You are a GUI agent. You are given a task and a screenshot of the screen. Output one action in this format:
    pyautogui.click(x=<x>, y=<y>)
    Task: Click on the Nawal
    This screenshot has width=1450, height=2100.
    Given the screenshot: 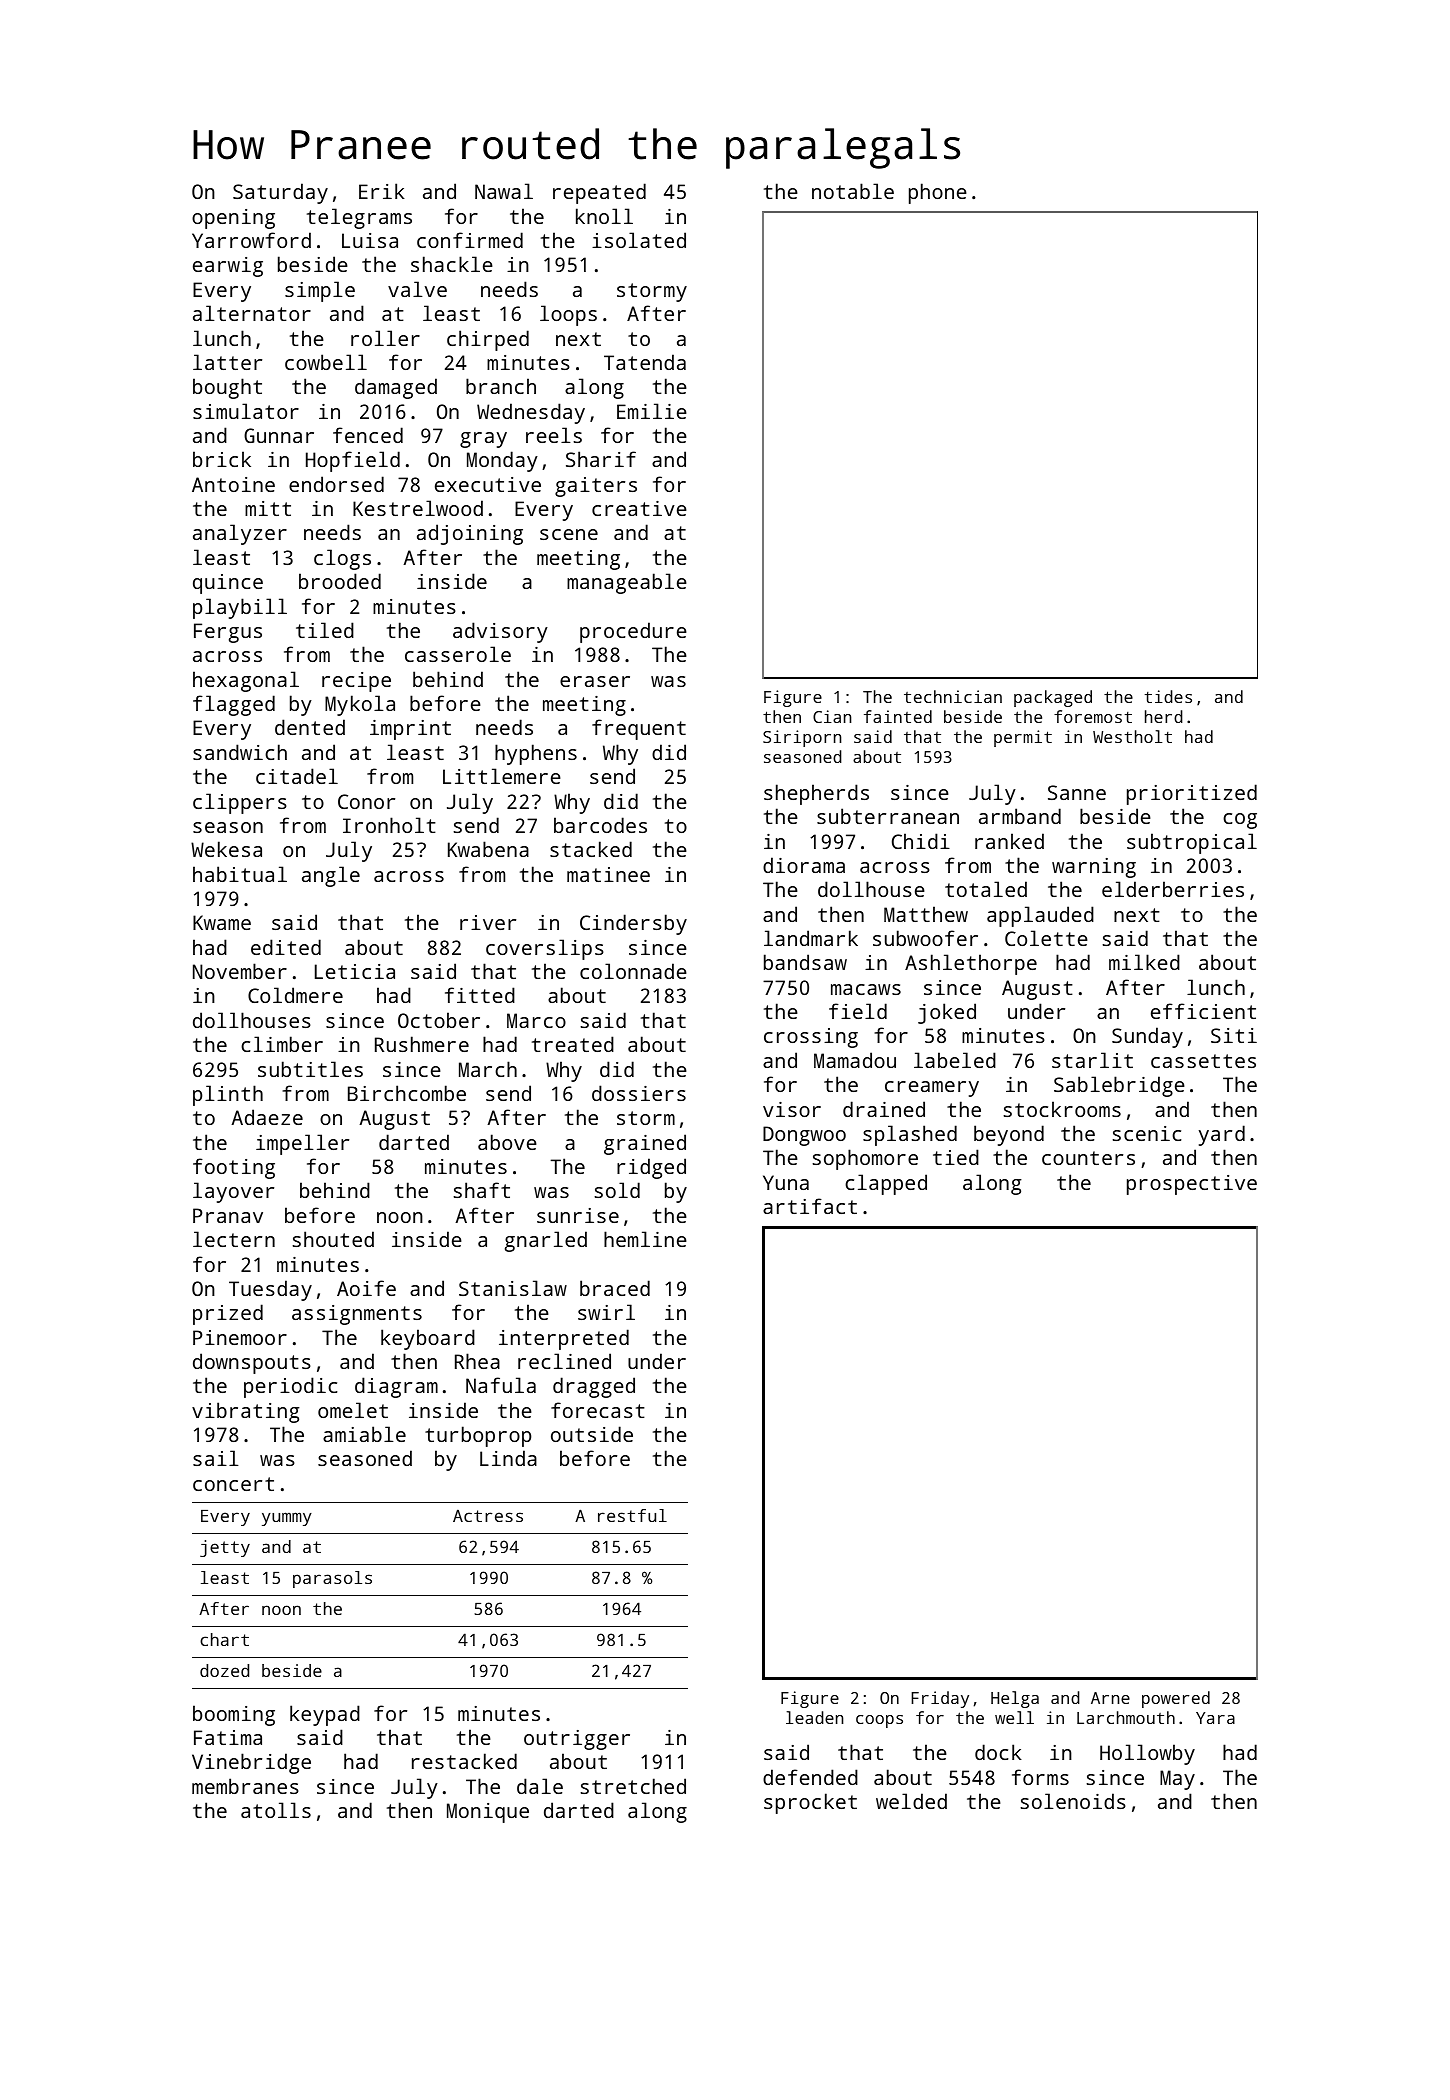 What is the action you would take?
    pyautogui.click(x=504, y=191)
